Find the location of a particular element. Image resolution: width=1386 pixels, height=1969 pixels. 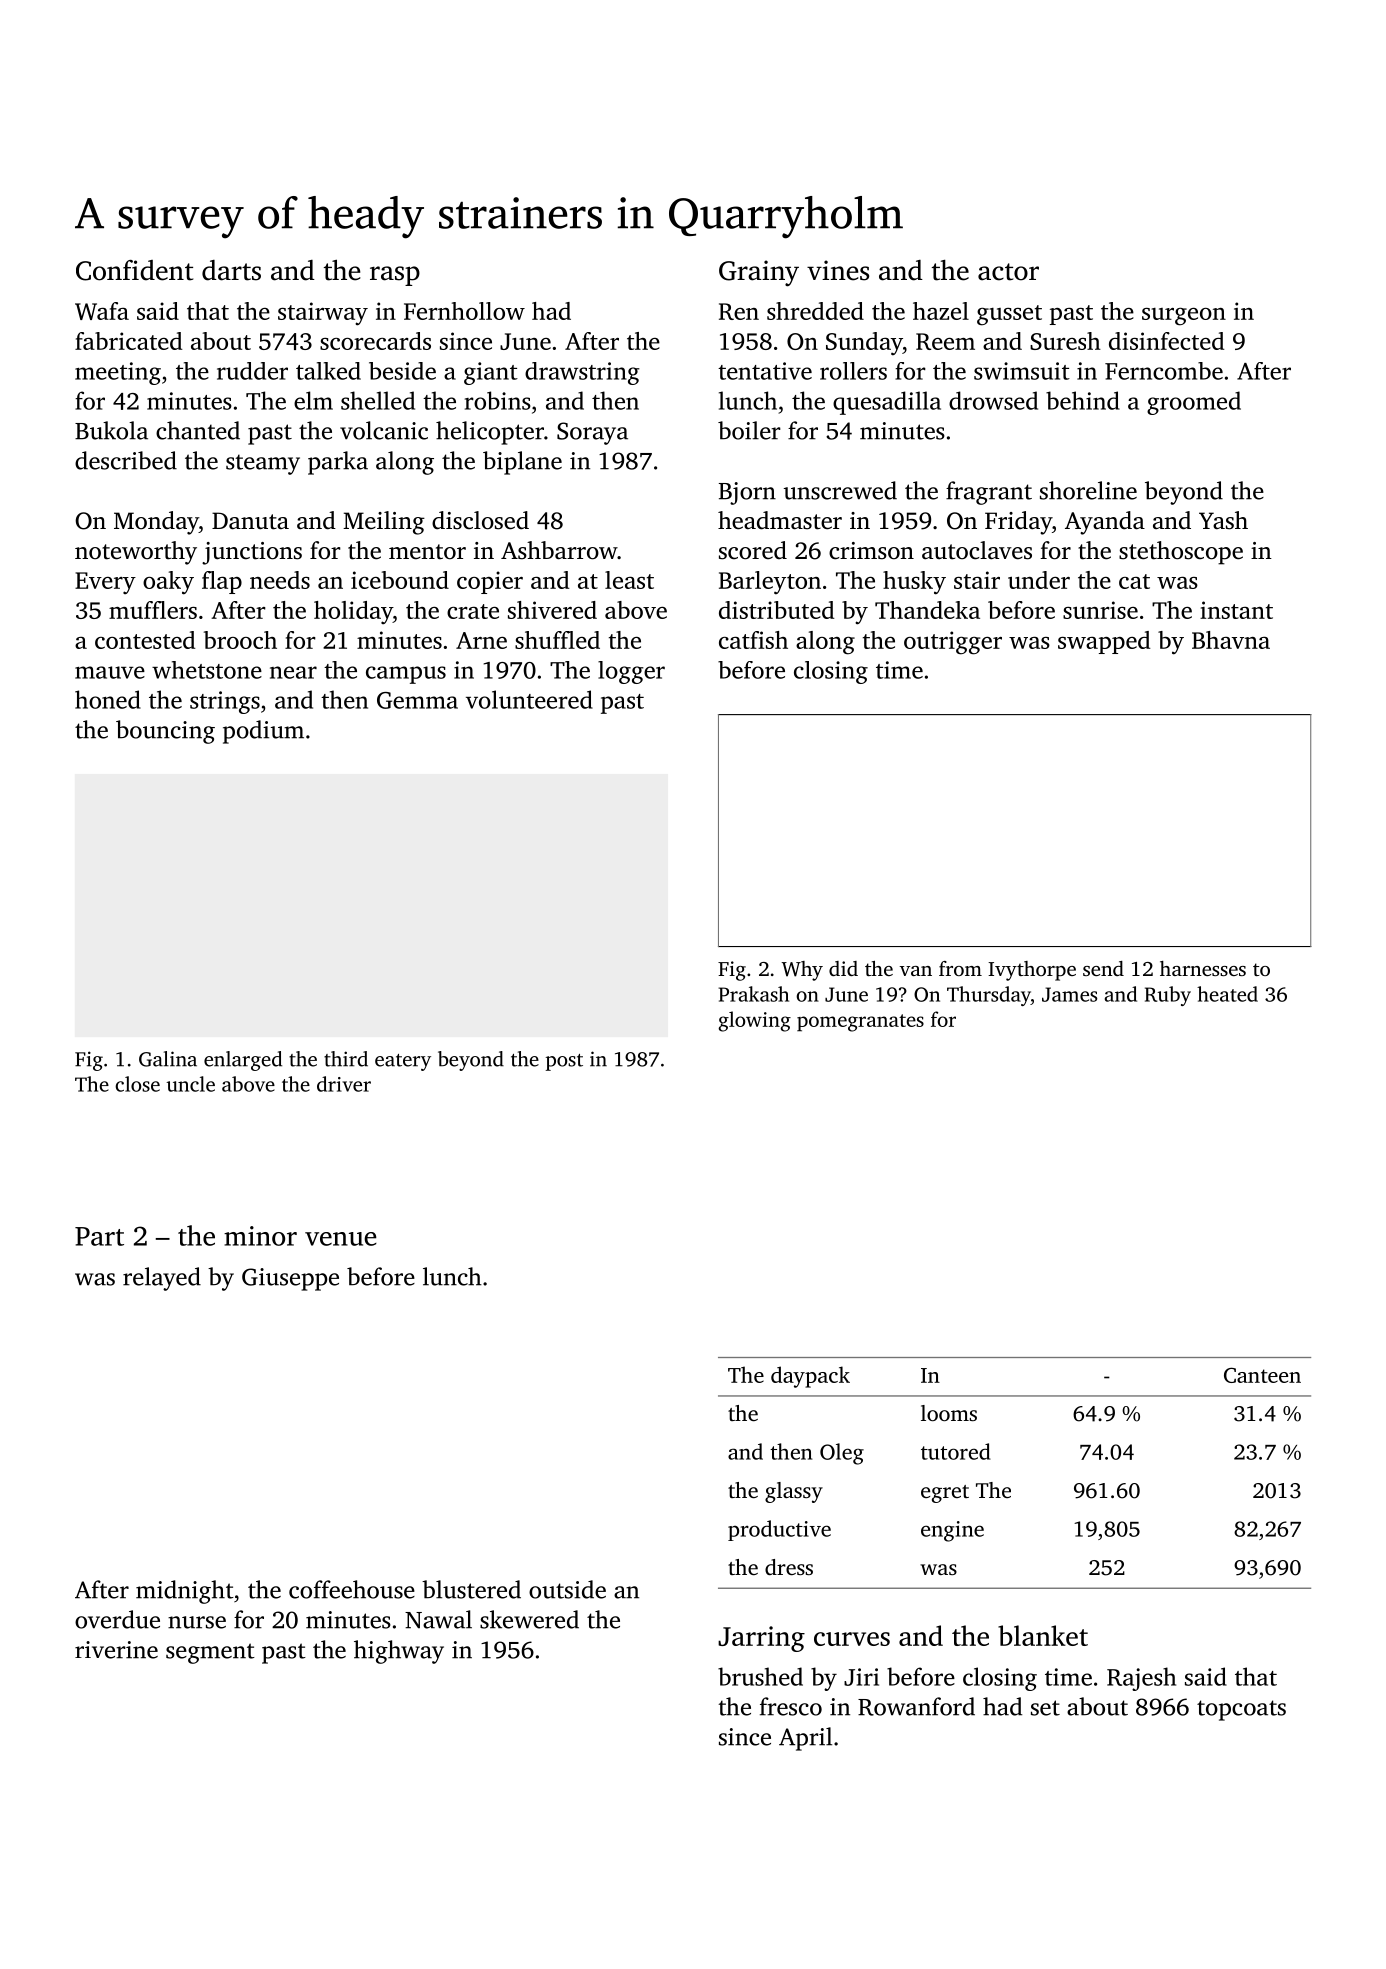

overdue is located at coordinates (117, 1619).
